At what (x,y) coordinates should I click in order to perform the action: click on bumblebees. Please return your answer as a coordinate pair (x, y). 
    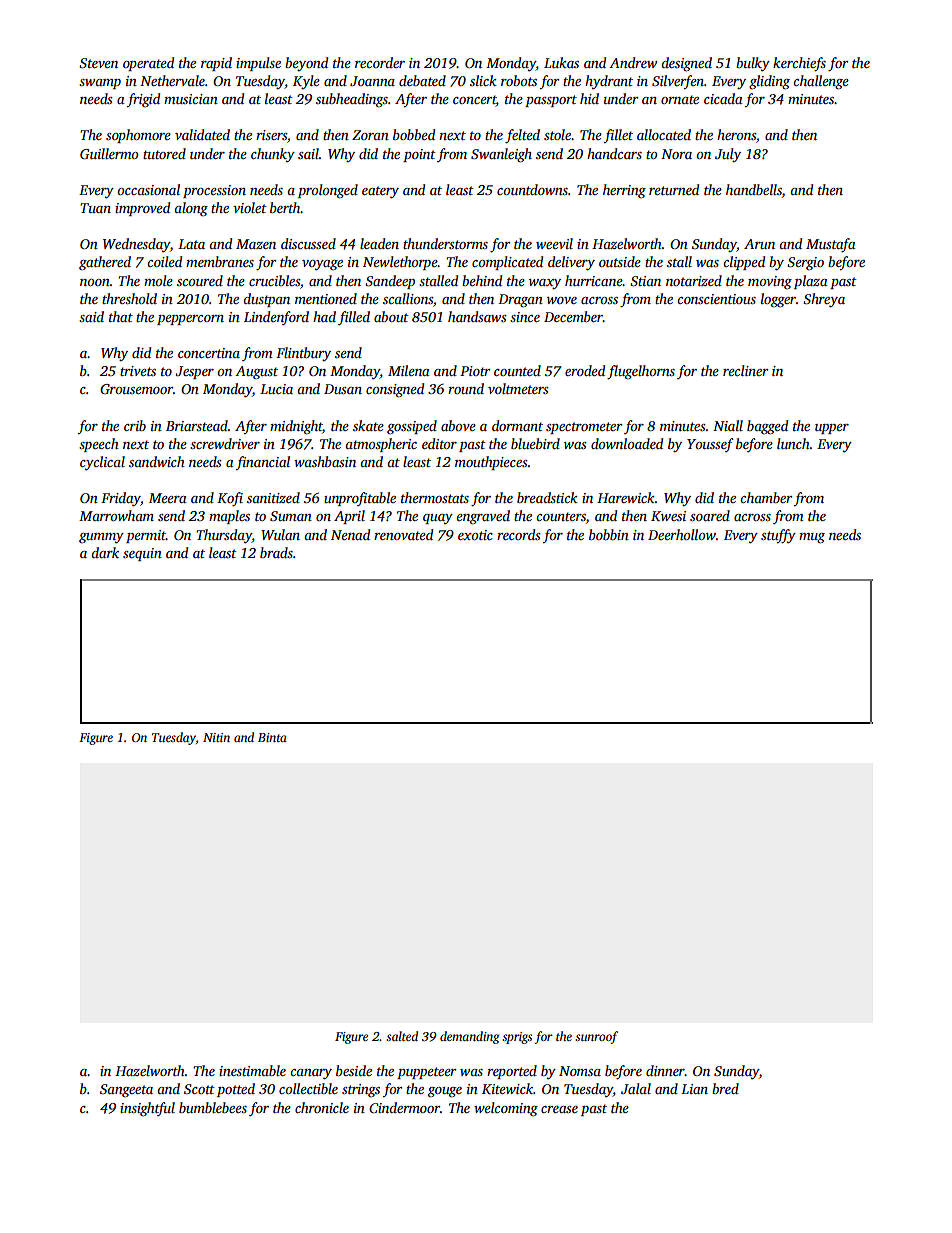
    Looking at the image, I should click on (213, 1107).
